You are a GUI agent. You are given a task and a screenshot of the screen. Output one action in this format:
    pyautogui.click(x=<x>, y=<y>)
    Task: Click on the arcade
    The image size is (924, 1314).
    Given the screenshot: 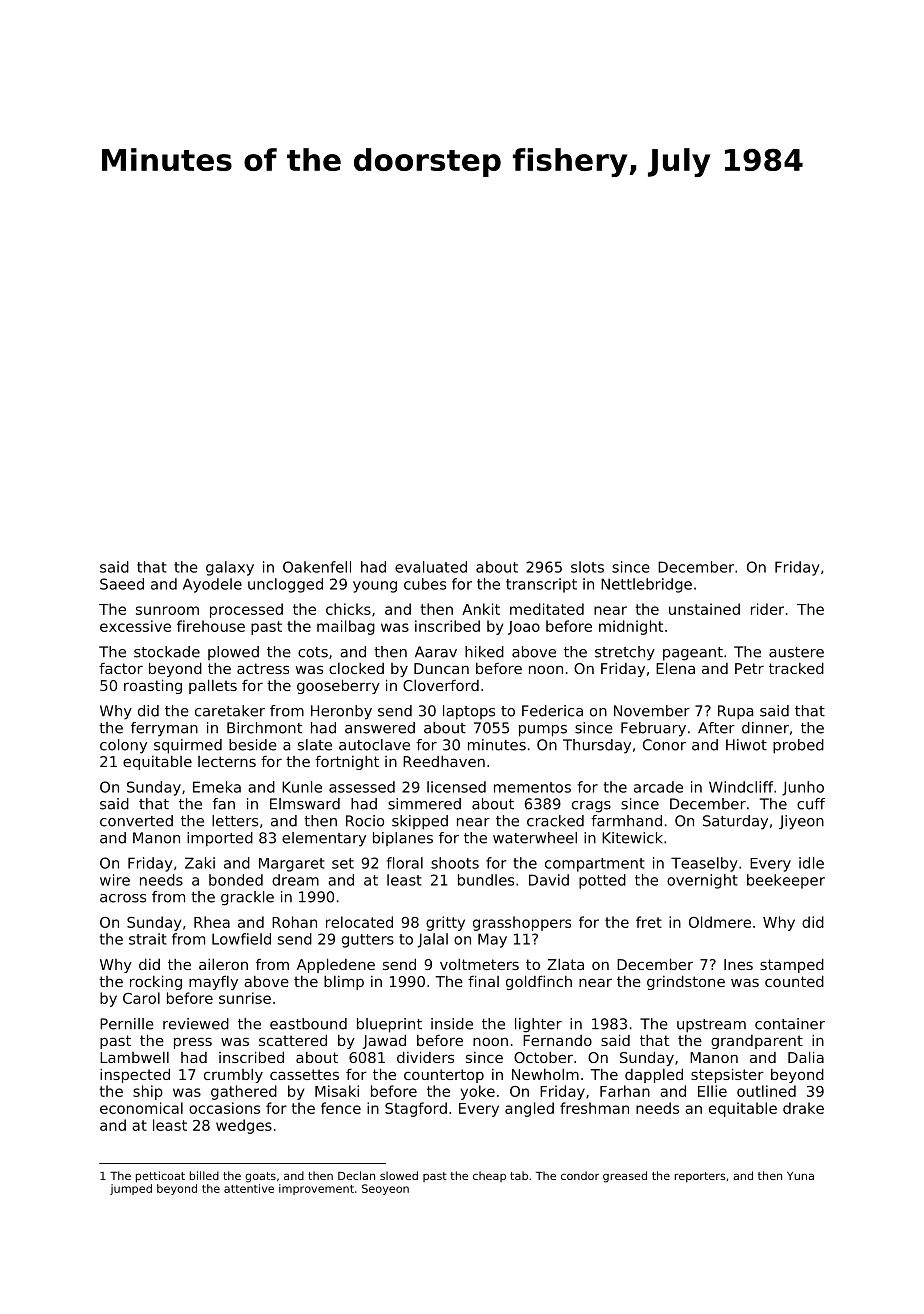 What is the action you would take?
    pyautogui.click(x=658, y=787)
